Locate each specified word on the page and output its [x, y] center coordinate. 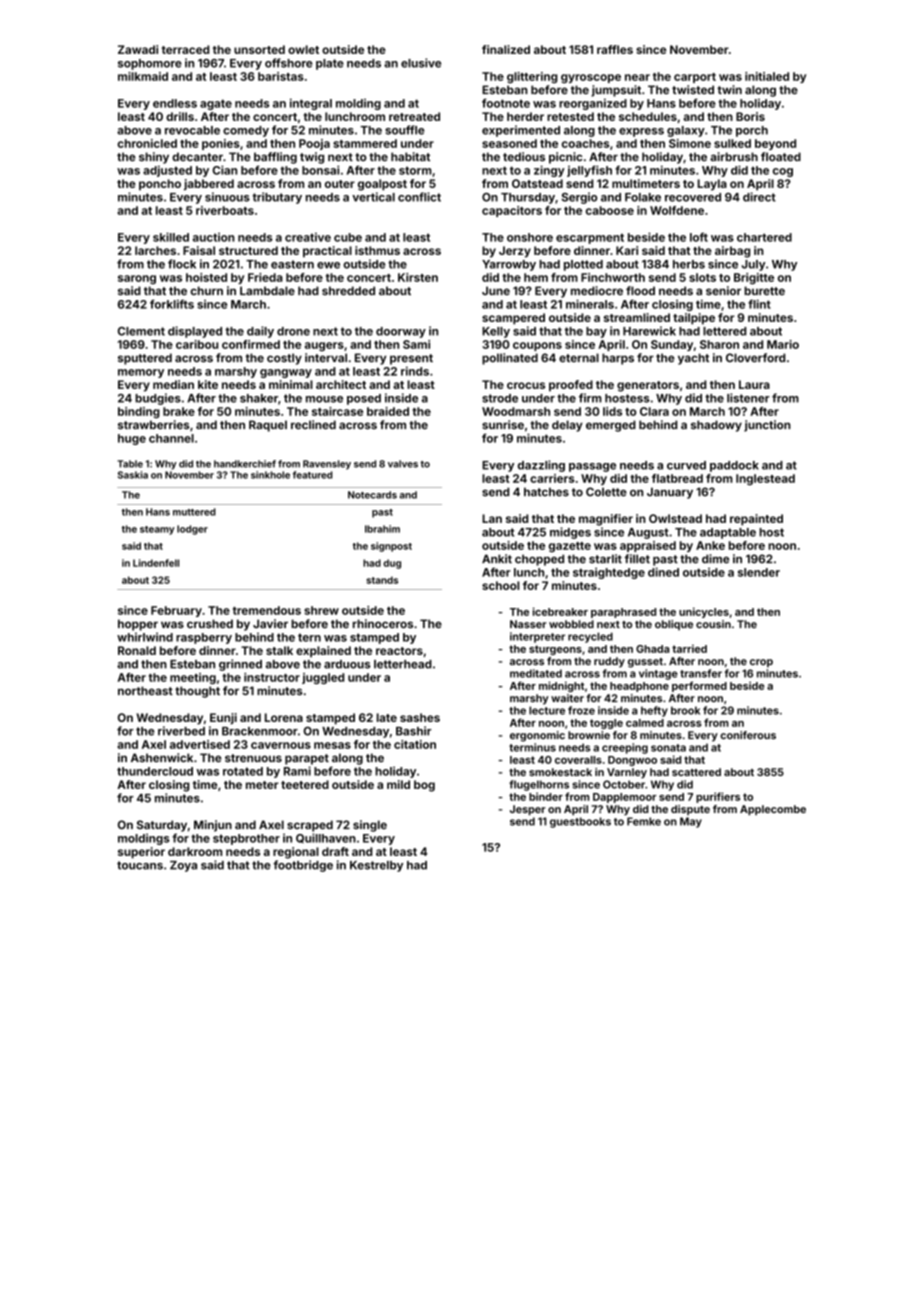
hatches [546, 492]
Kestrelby [376, 866]
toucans [140, 865]
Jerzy [515, 252]
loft [699, 237]
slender [759, 572]
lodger [192, 530]
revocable [192, 130]
